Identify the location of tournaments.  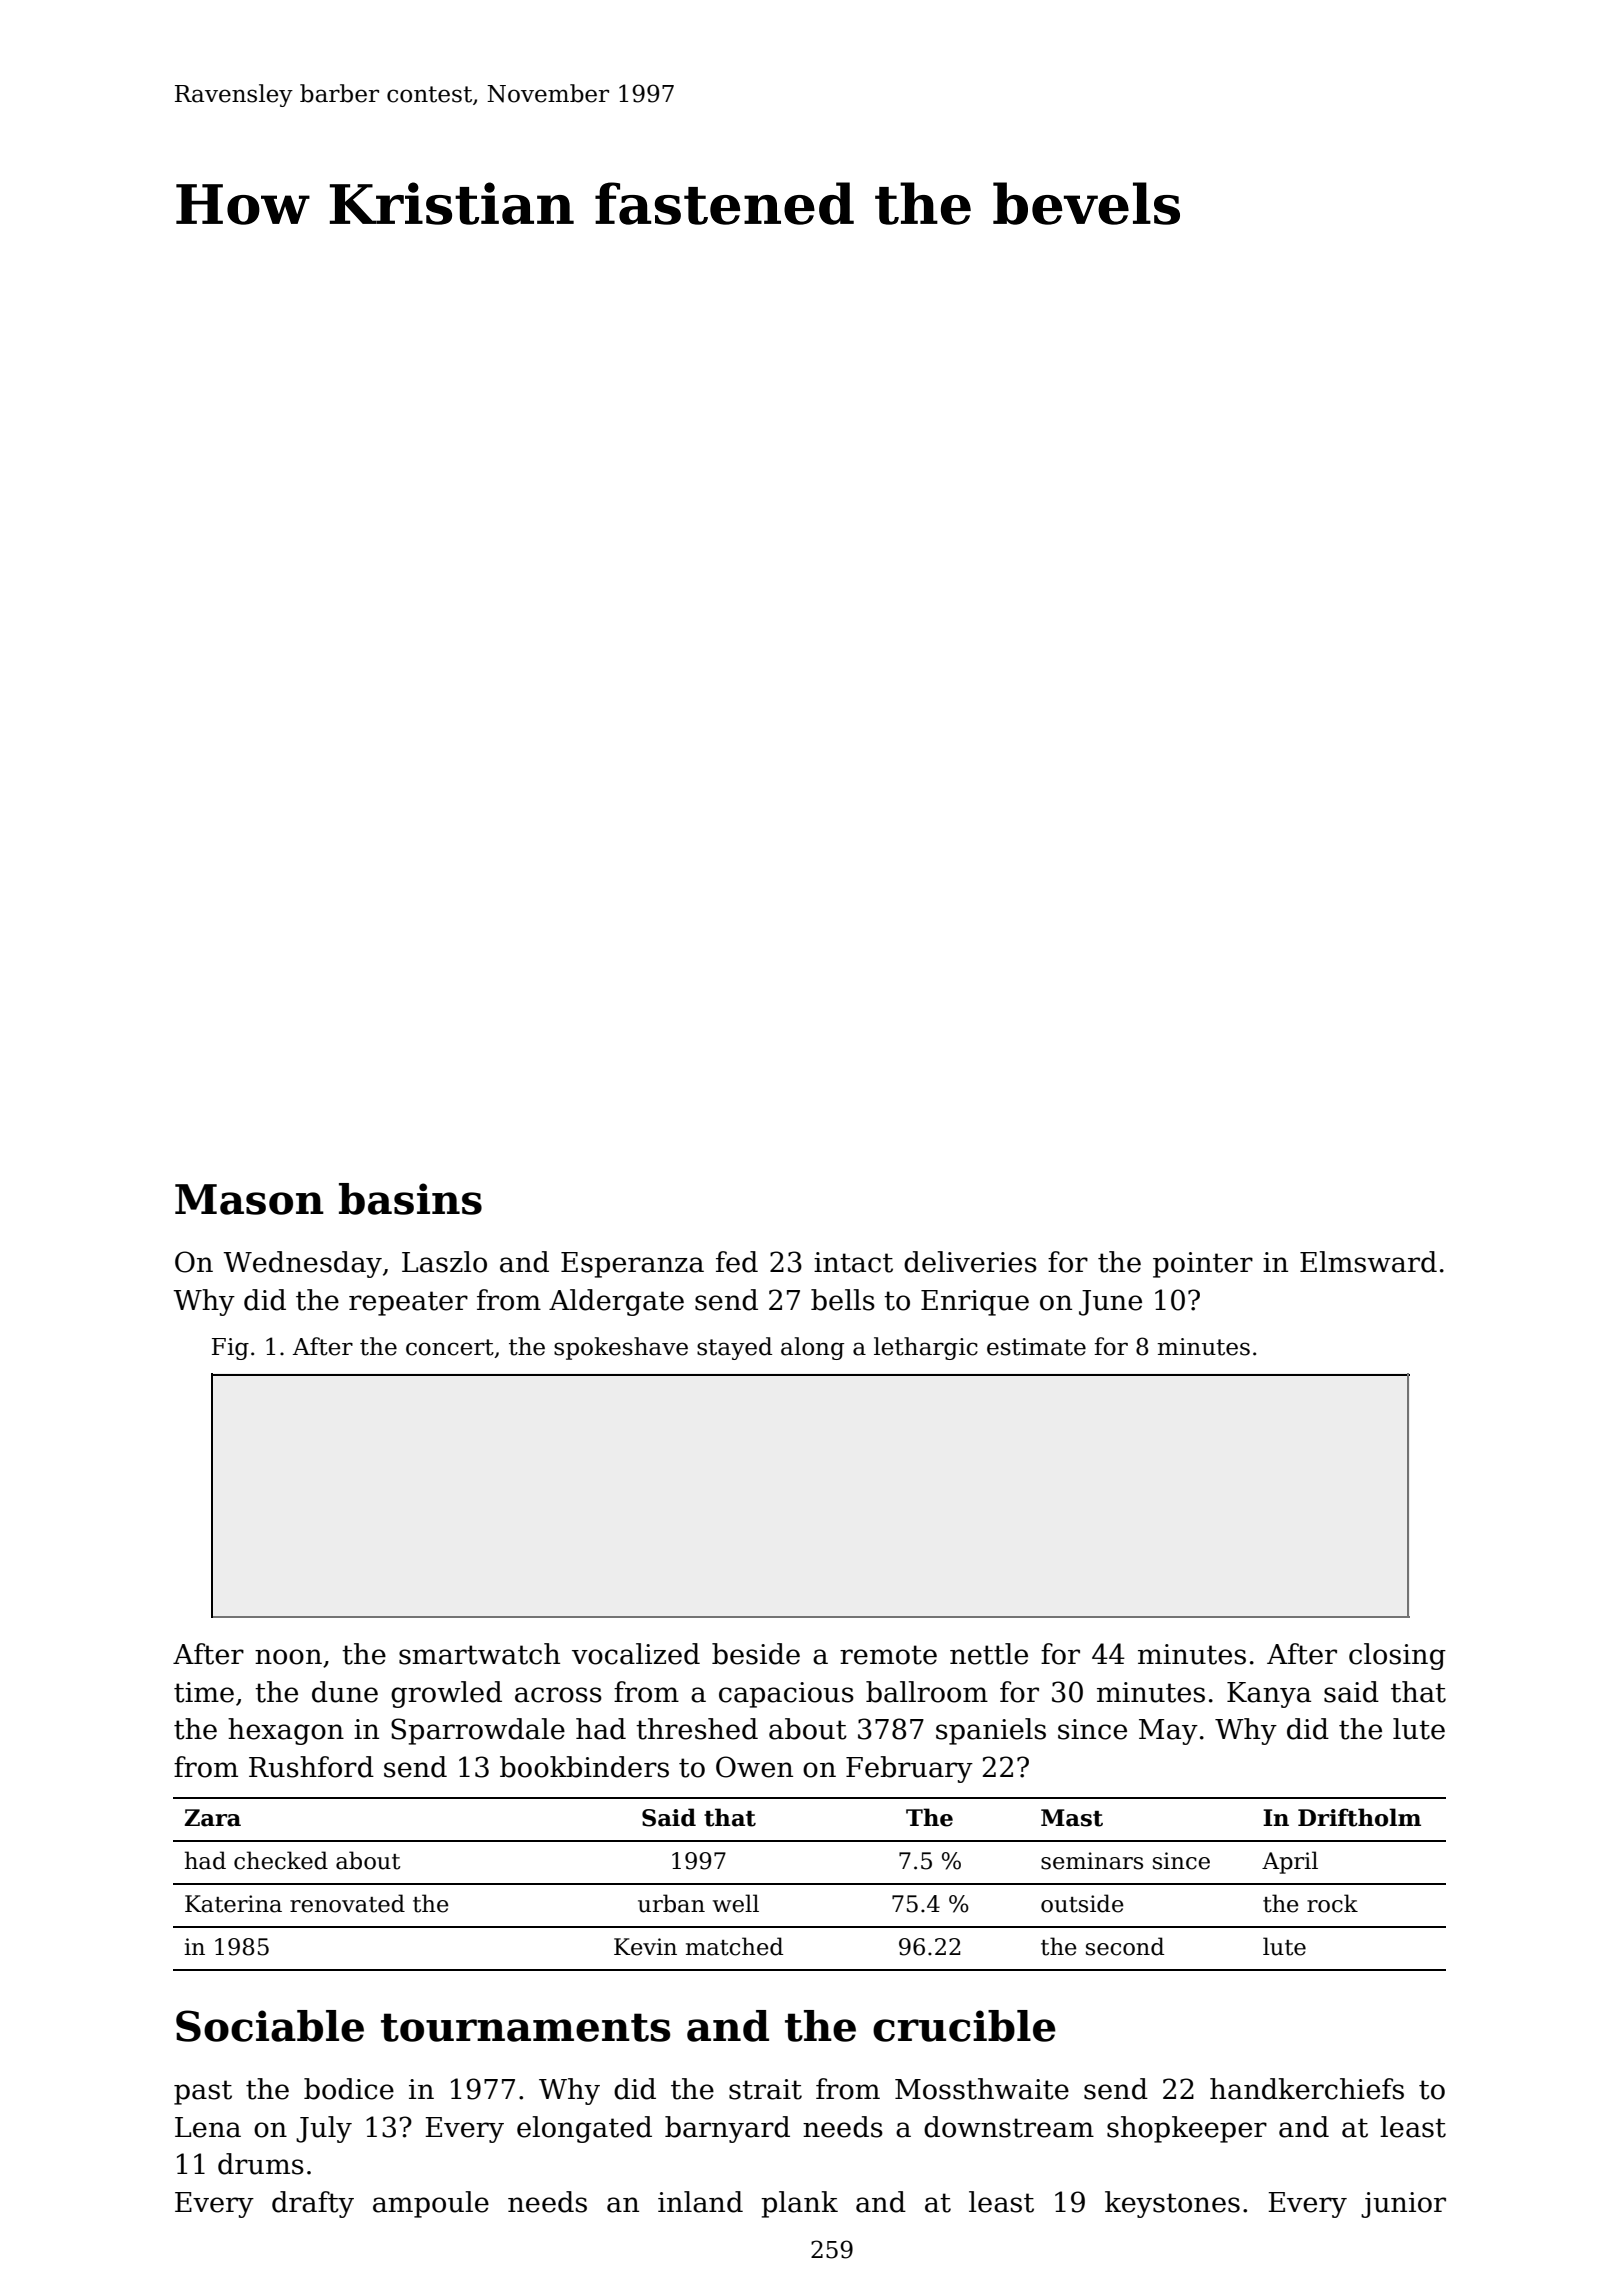
(525, 2027).
